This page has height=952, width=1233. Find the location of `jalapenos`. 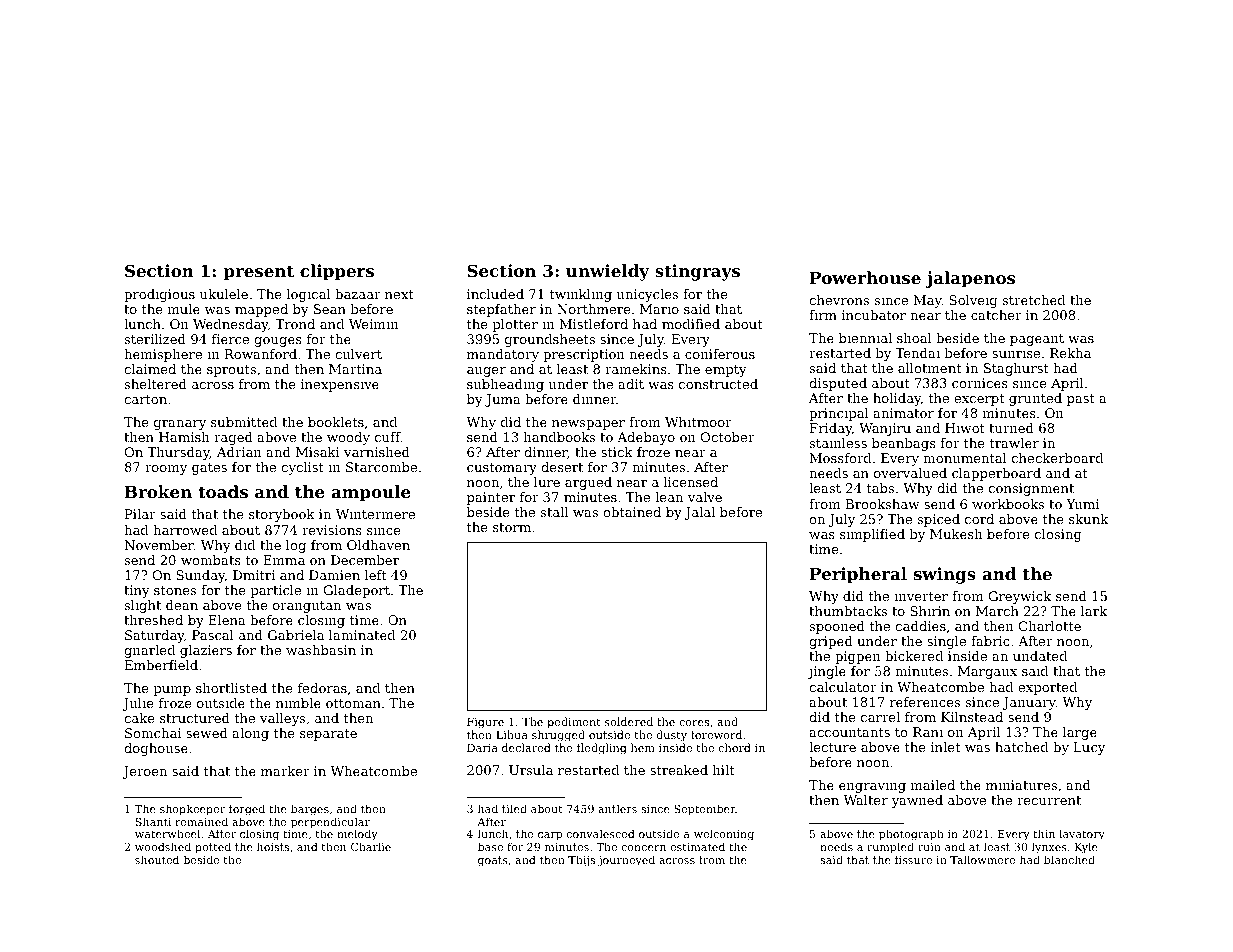

jalapenos is located at coordinates (970, 279).
